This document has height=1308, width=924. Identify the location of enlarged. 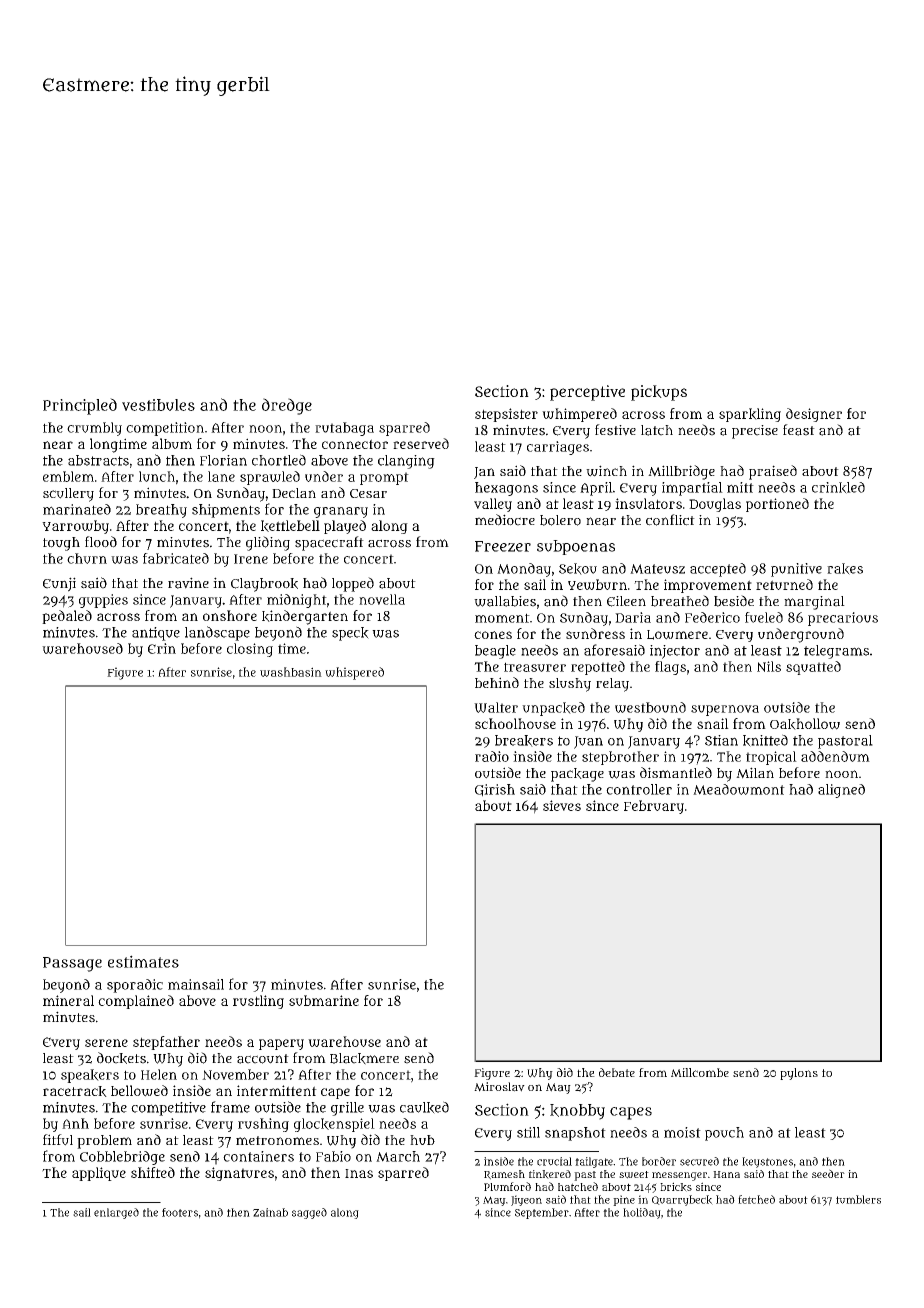
(116, 1213).
